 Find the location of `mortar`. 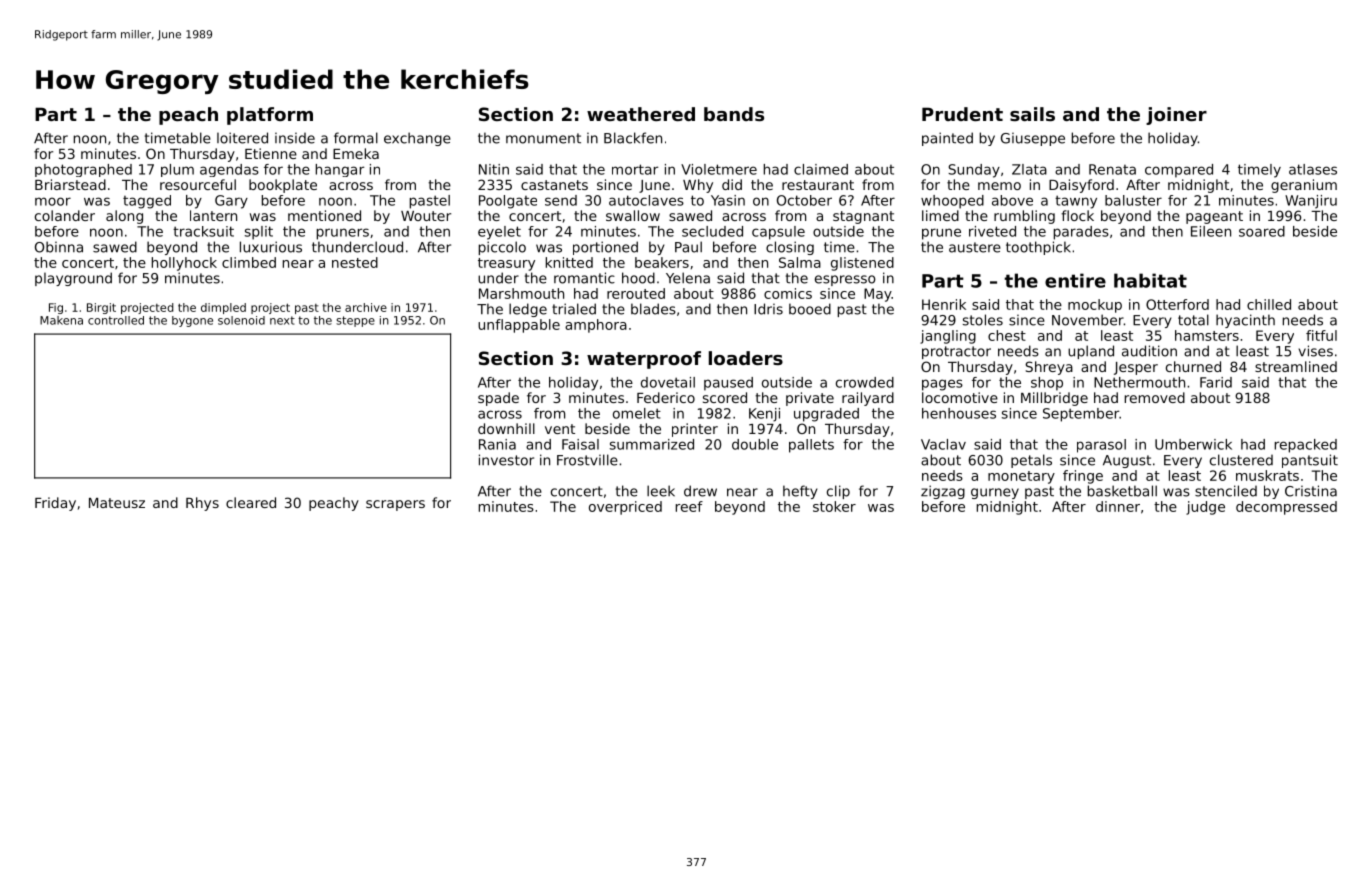

mortar is located at coordinates (635, 169).
